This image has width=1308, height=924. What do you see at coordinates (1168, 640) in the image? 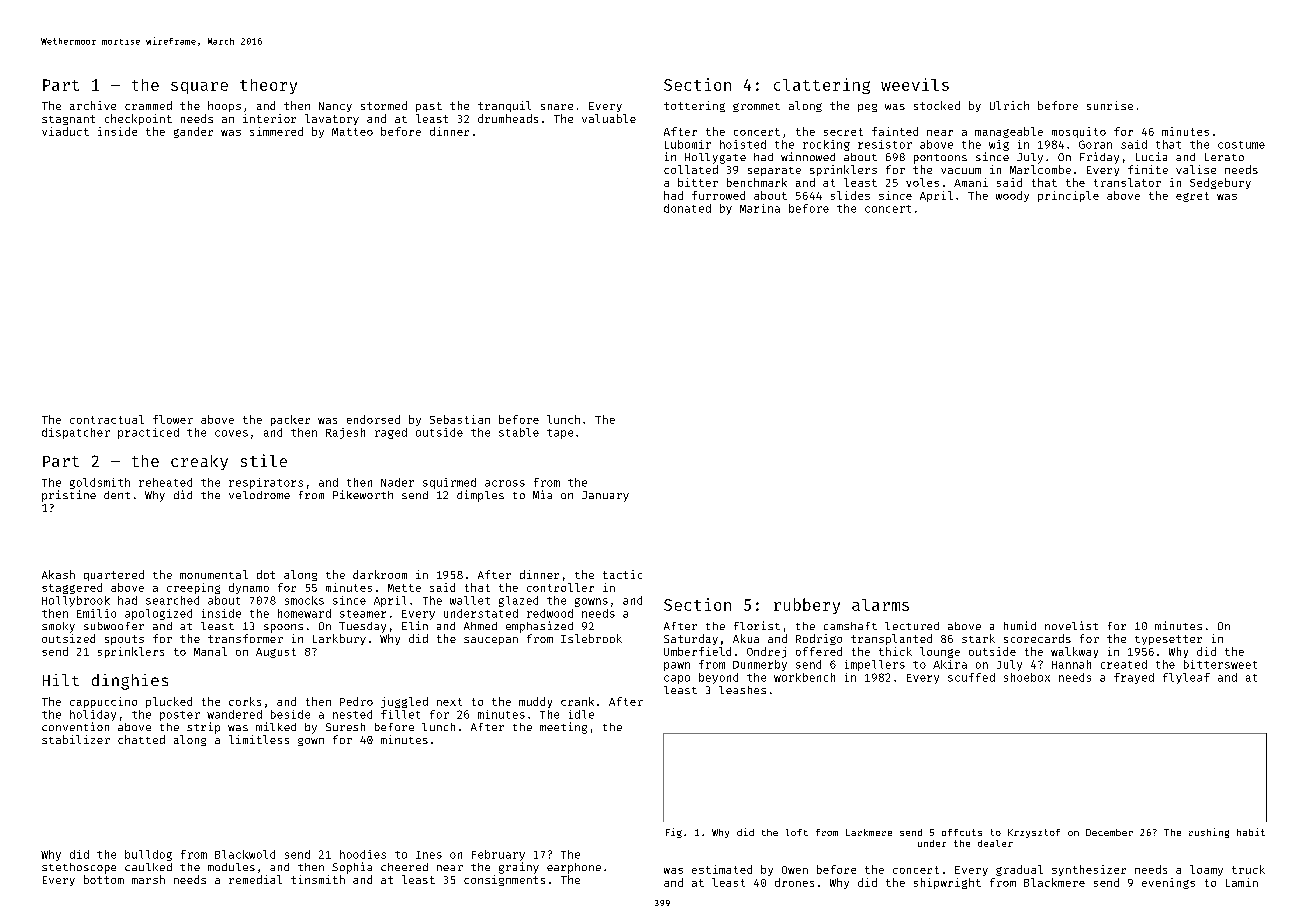
I see `typesetter` at bounding box center [1168, 640].
